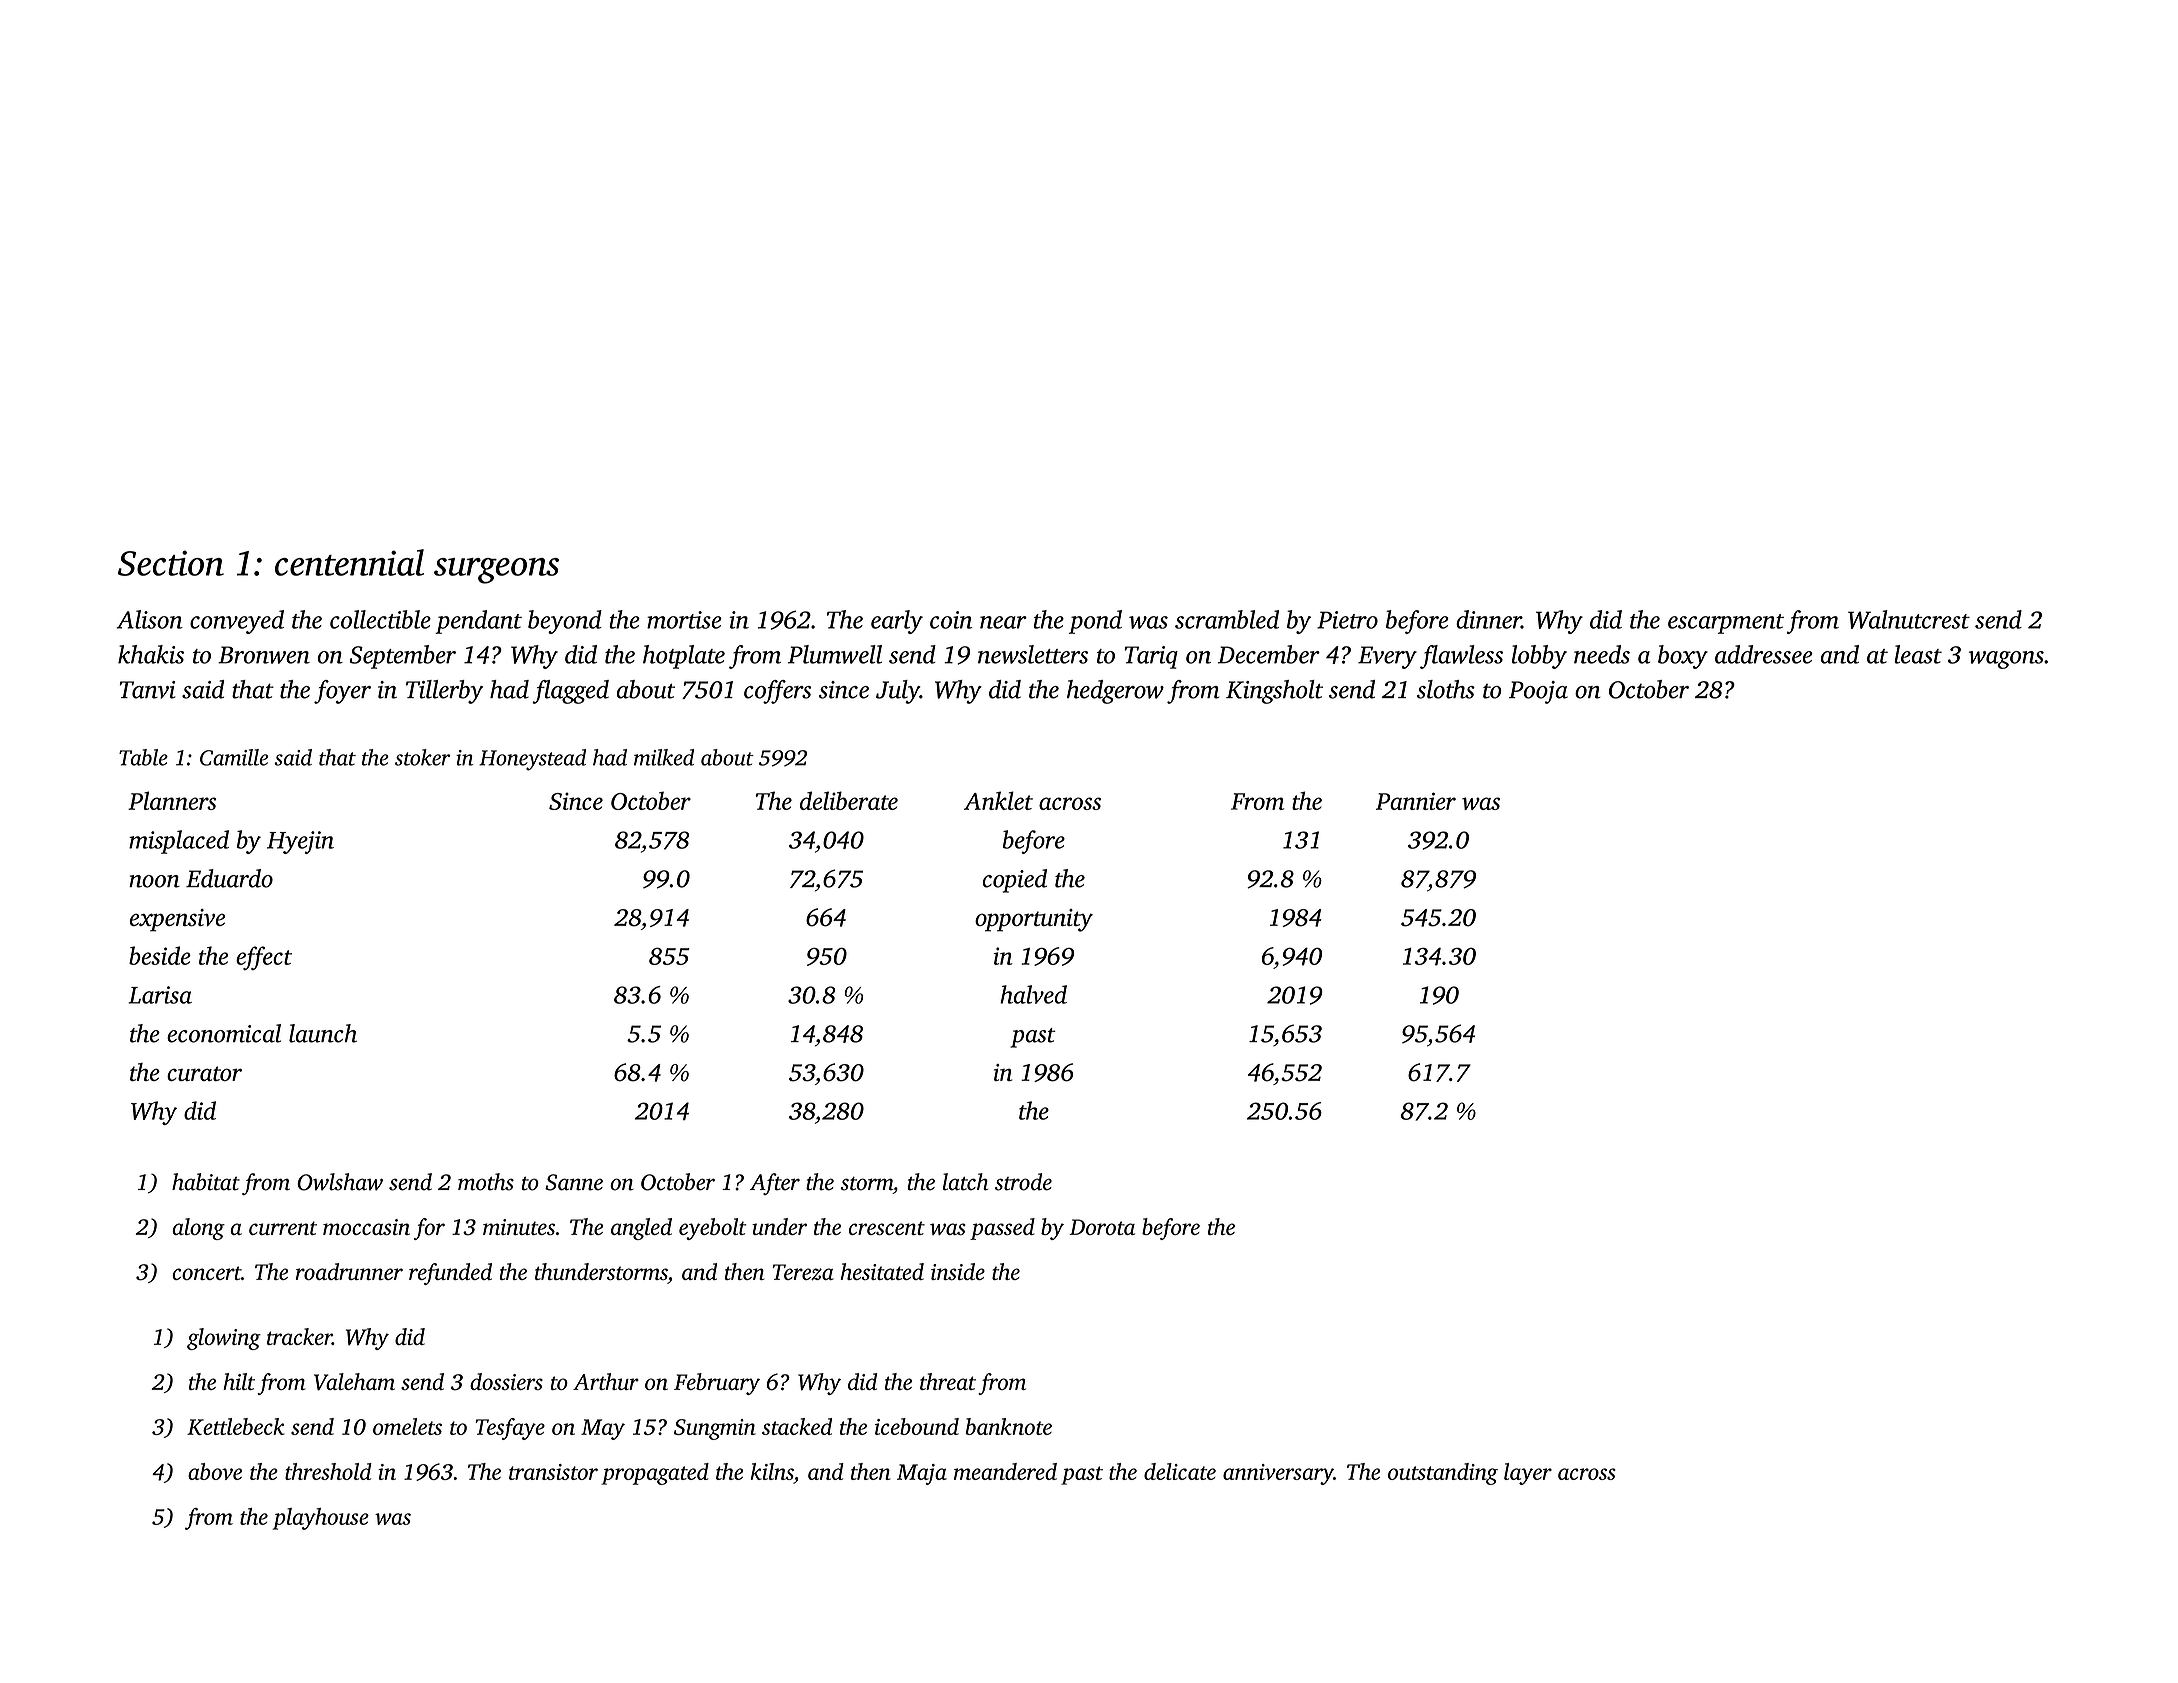 This screenshot has width=2178, height=1683. What do you see at coordinates (553, 1472) in the screenshot?
I see `transistor` at bounding box center [553, 1472].
